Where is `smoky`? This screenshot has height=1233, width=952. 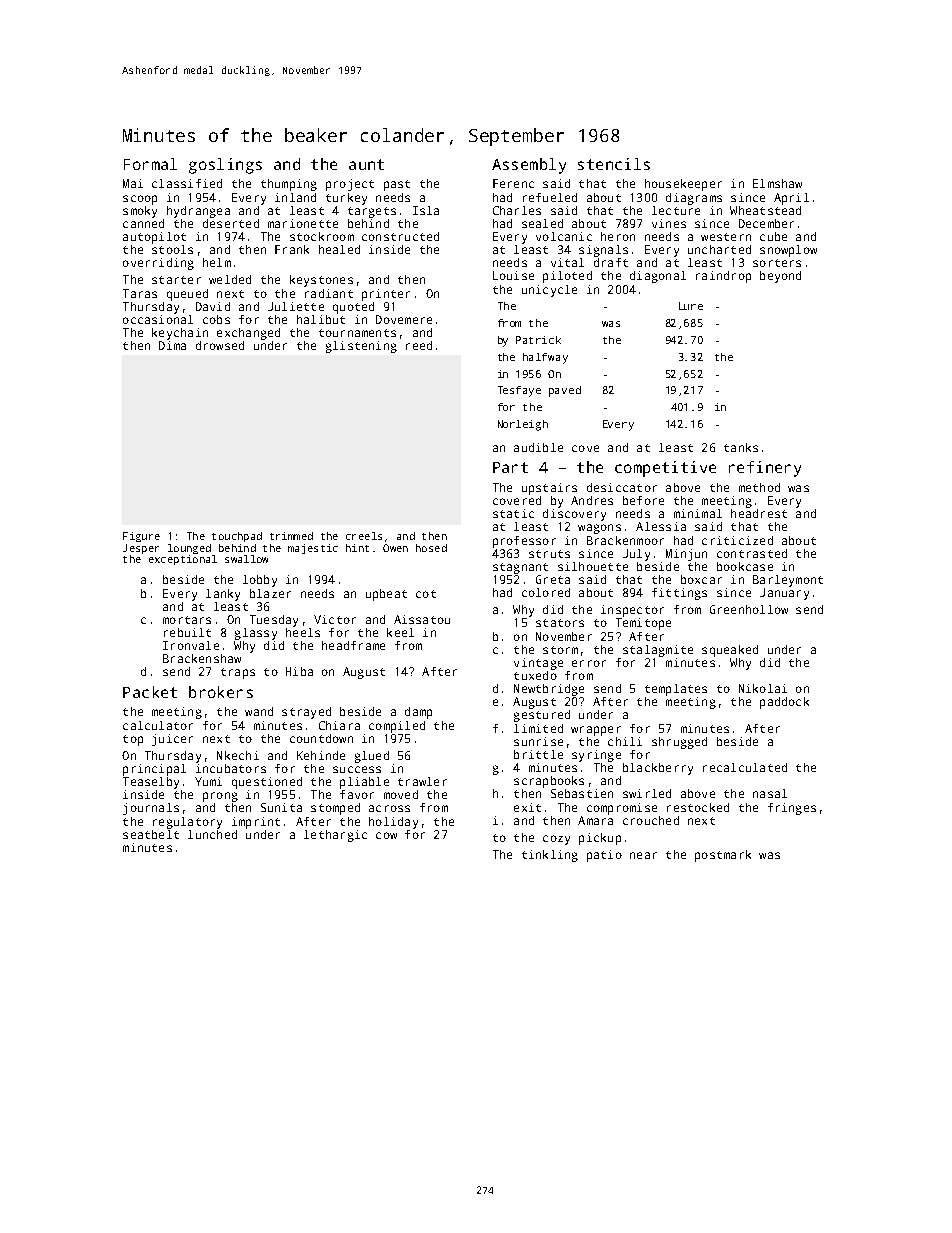 smoky is located at coordinates (140, 212).
